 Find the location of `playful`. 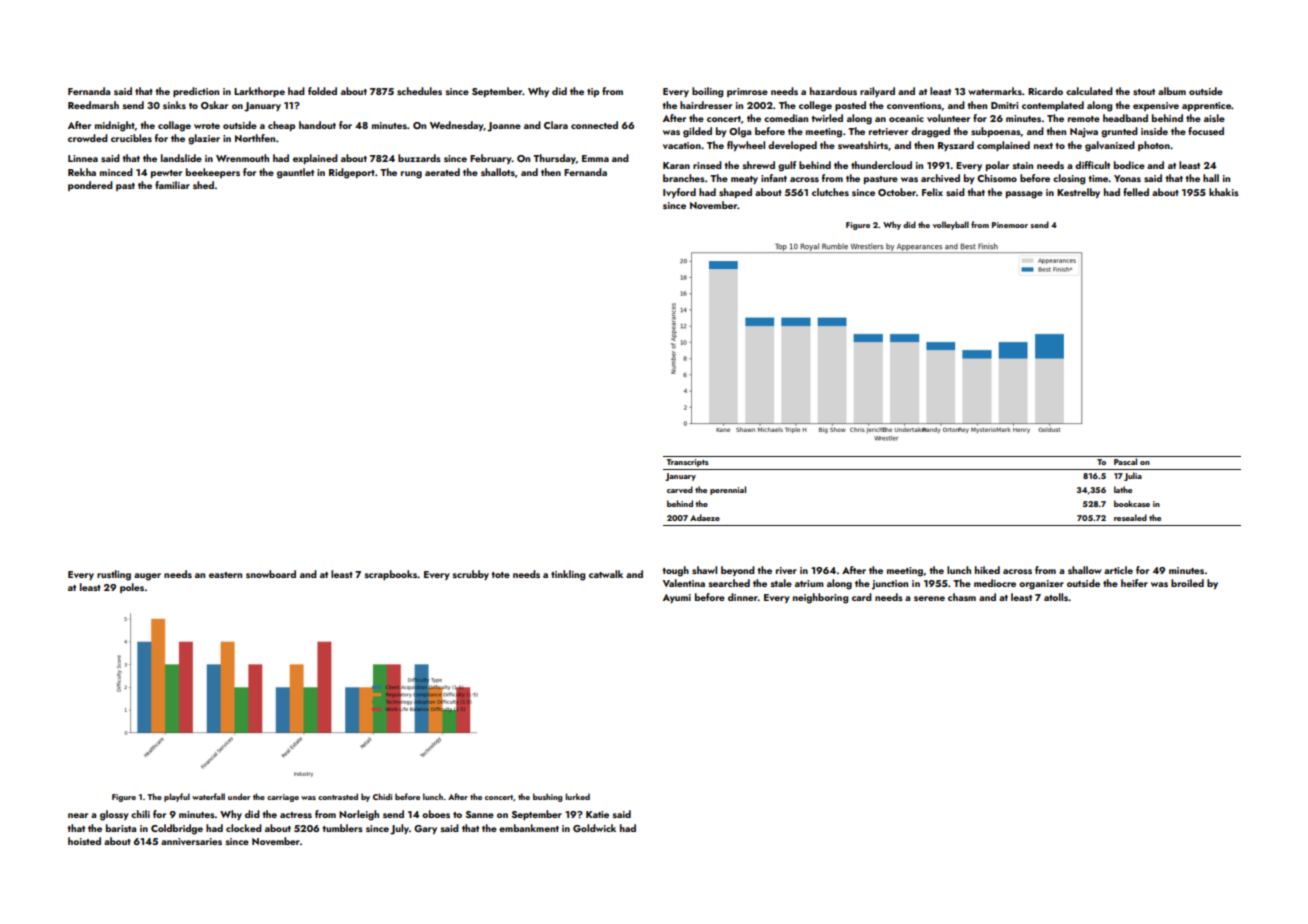

playful is located at coordinates (177, 797).
